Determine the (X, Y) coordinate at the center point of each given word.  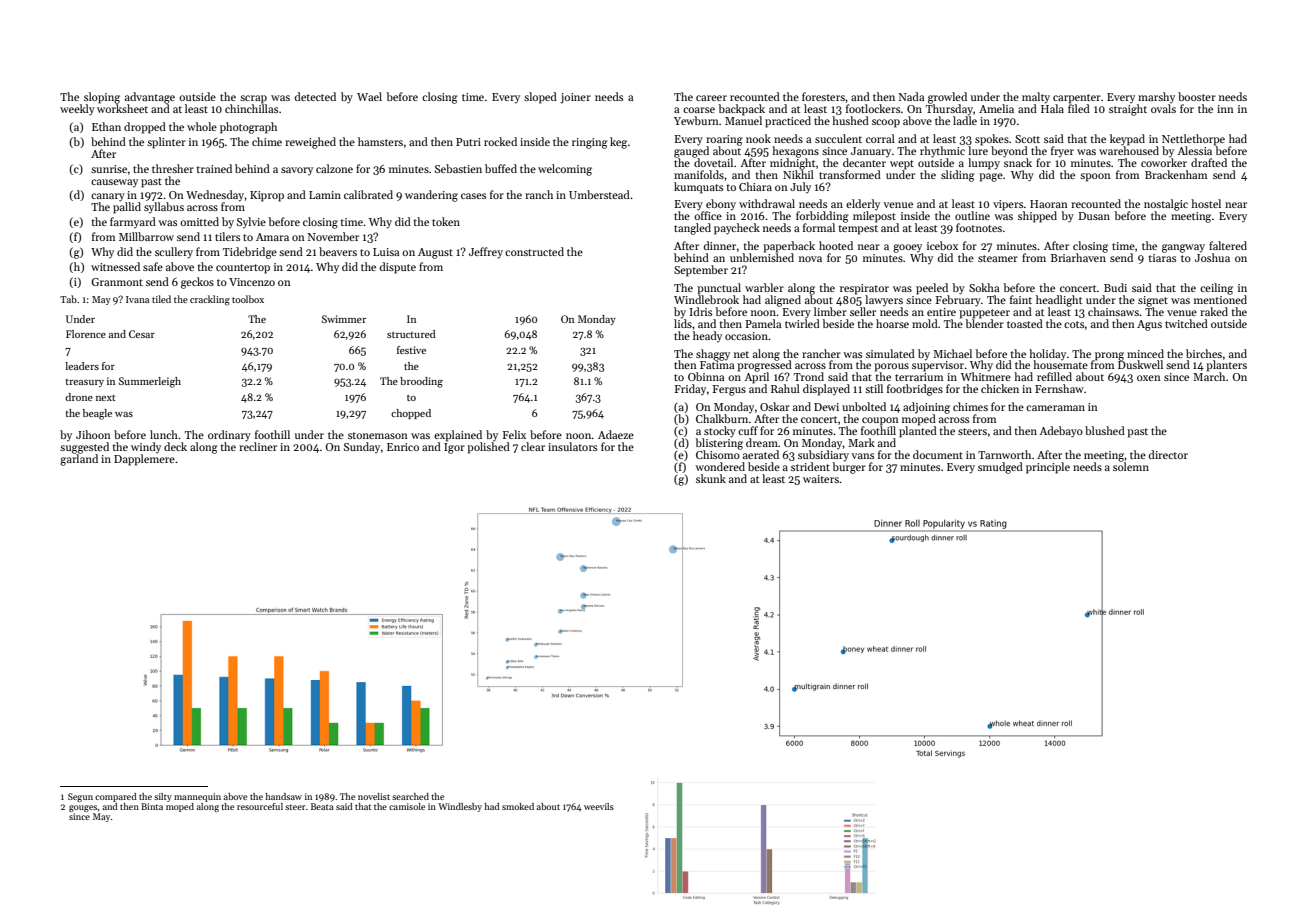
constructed (534, 251)
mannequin (197, 797)
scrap (253, 99)
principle (1048, 468)
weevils (599, 806)
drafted (1209, 162)
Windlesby (460, 807)
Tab (68, 299)
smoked (518, 806)
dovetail (713, 162)
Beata (322, 806)
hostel (1206, 203)
